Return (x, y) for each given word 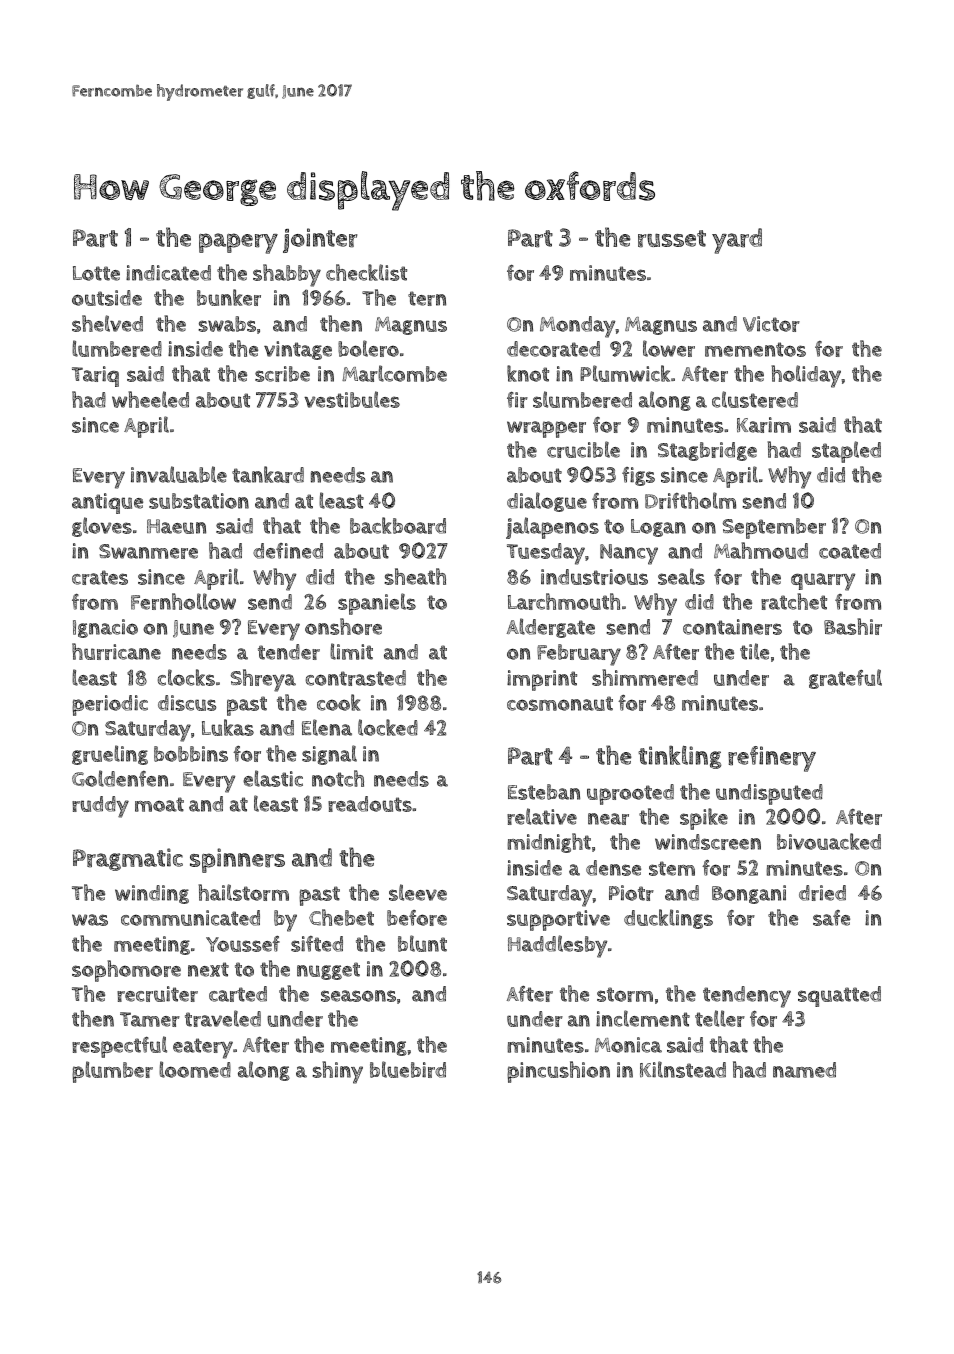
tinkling (679, 757)
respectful (119, 1047)
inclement (643, 1018)
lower (669, 348)
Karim (764, 425)
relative (542, 816)
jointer (320, 240)
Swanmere (148, 551)
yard (737, 241)
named (804, 1070)
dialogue (547, 502)
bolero (368, 348)
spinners (237, 860)
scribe (282, 374)
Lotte (96, 273)
